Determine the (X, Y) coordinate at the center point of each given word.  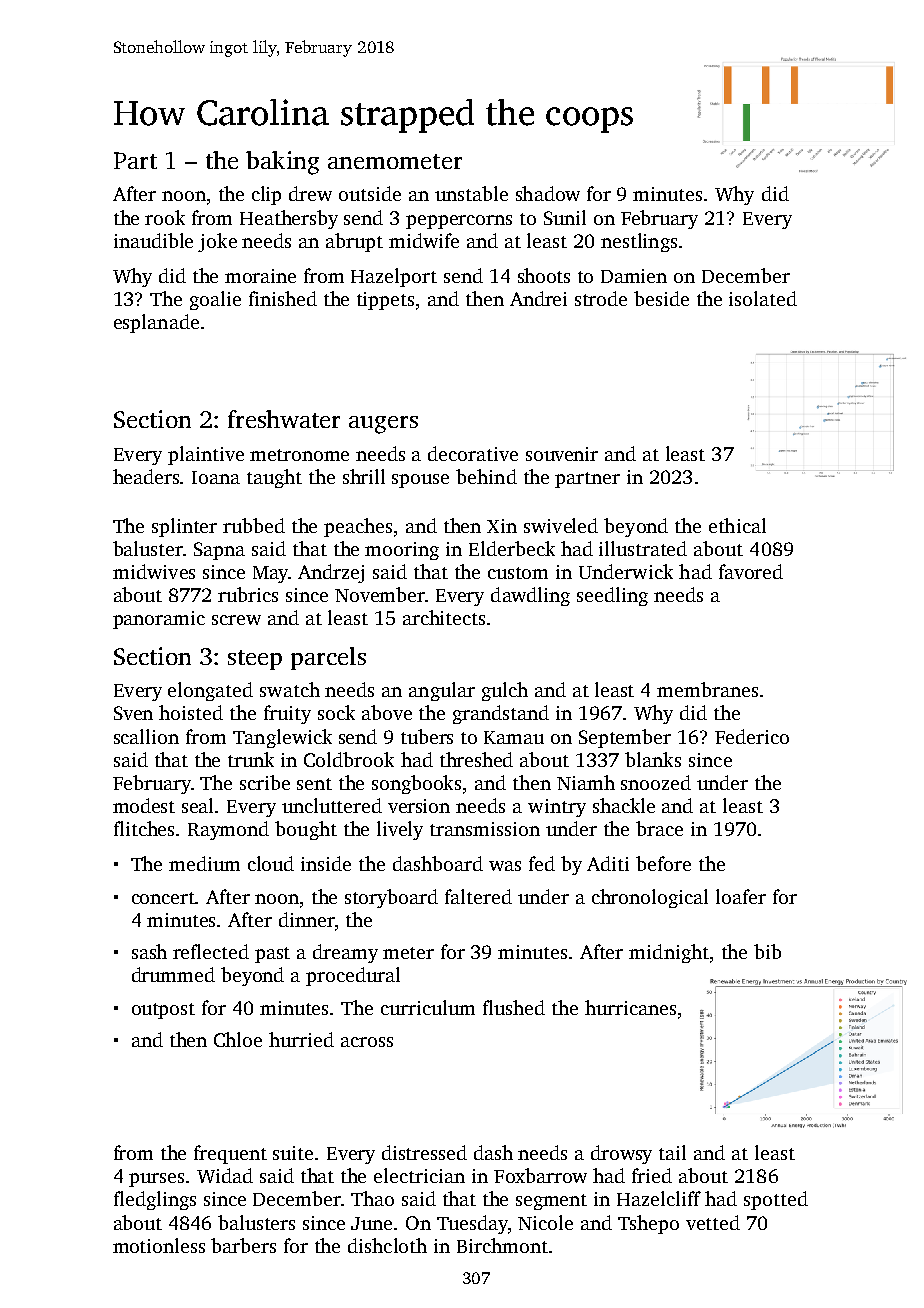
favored (751, 571)
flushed (514, 1007)
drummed (173, 974)
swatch (290, 689)
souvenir (562, 454)
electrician (419, 1175)
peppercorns (459, 222)
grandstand (501, 714)
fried (652, 1175)
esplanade (156, 323)
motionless (159, 1245)
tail (672, 1152)
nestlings (639, 242)
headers (147, 476)
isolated (763, 298)
